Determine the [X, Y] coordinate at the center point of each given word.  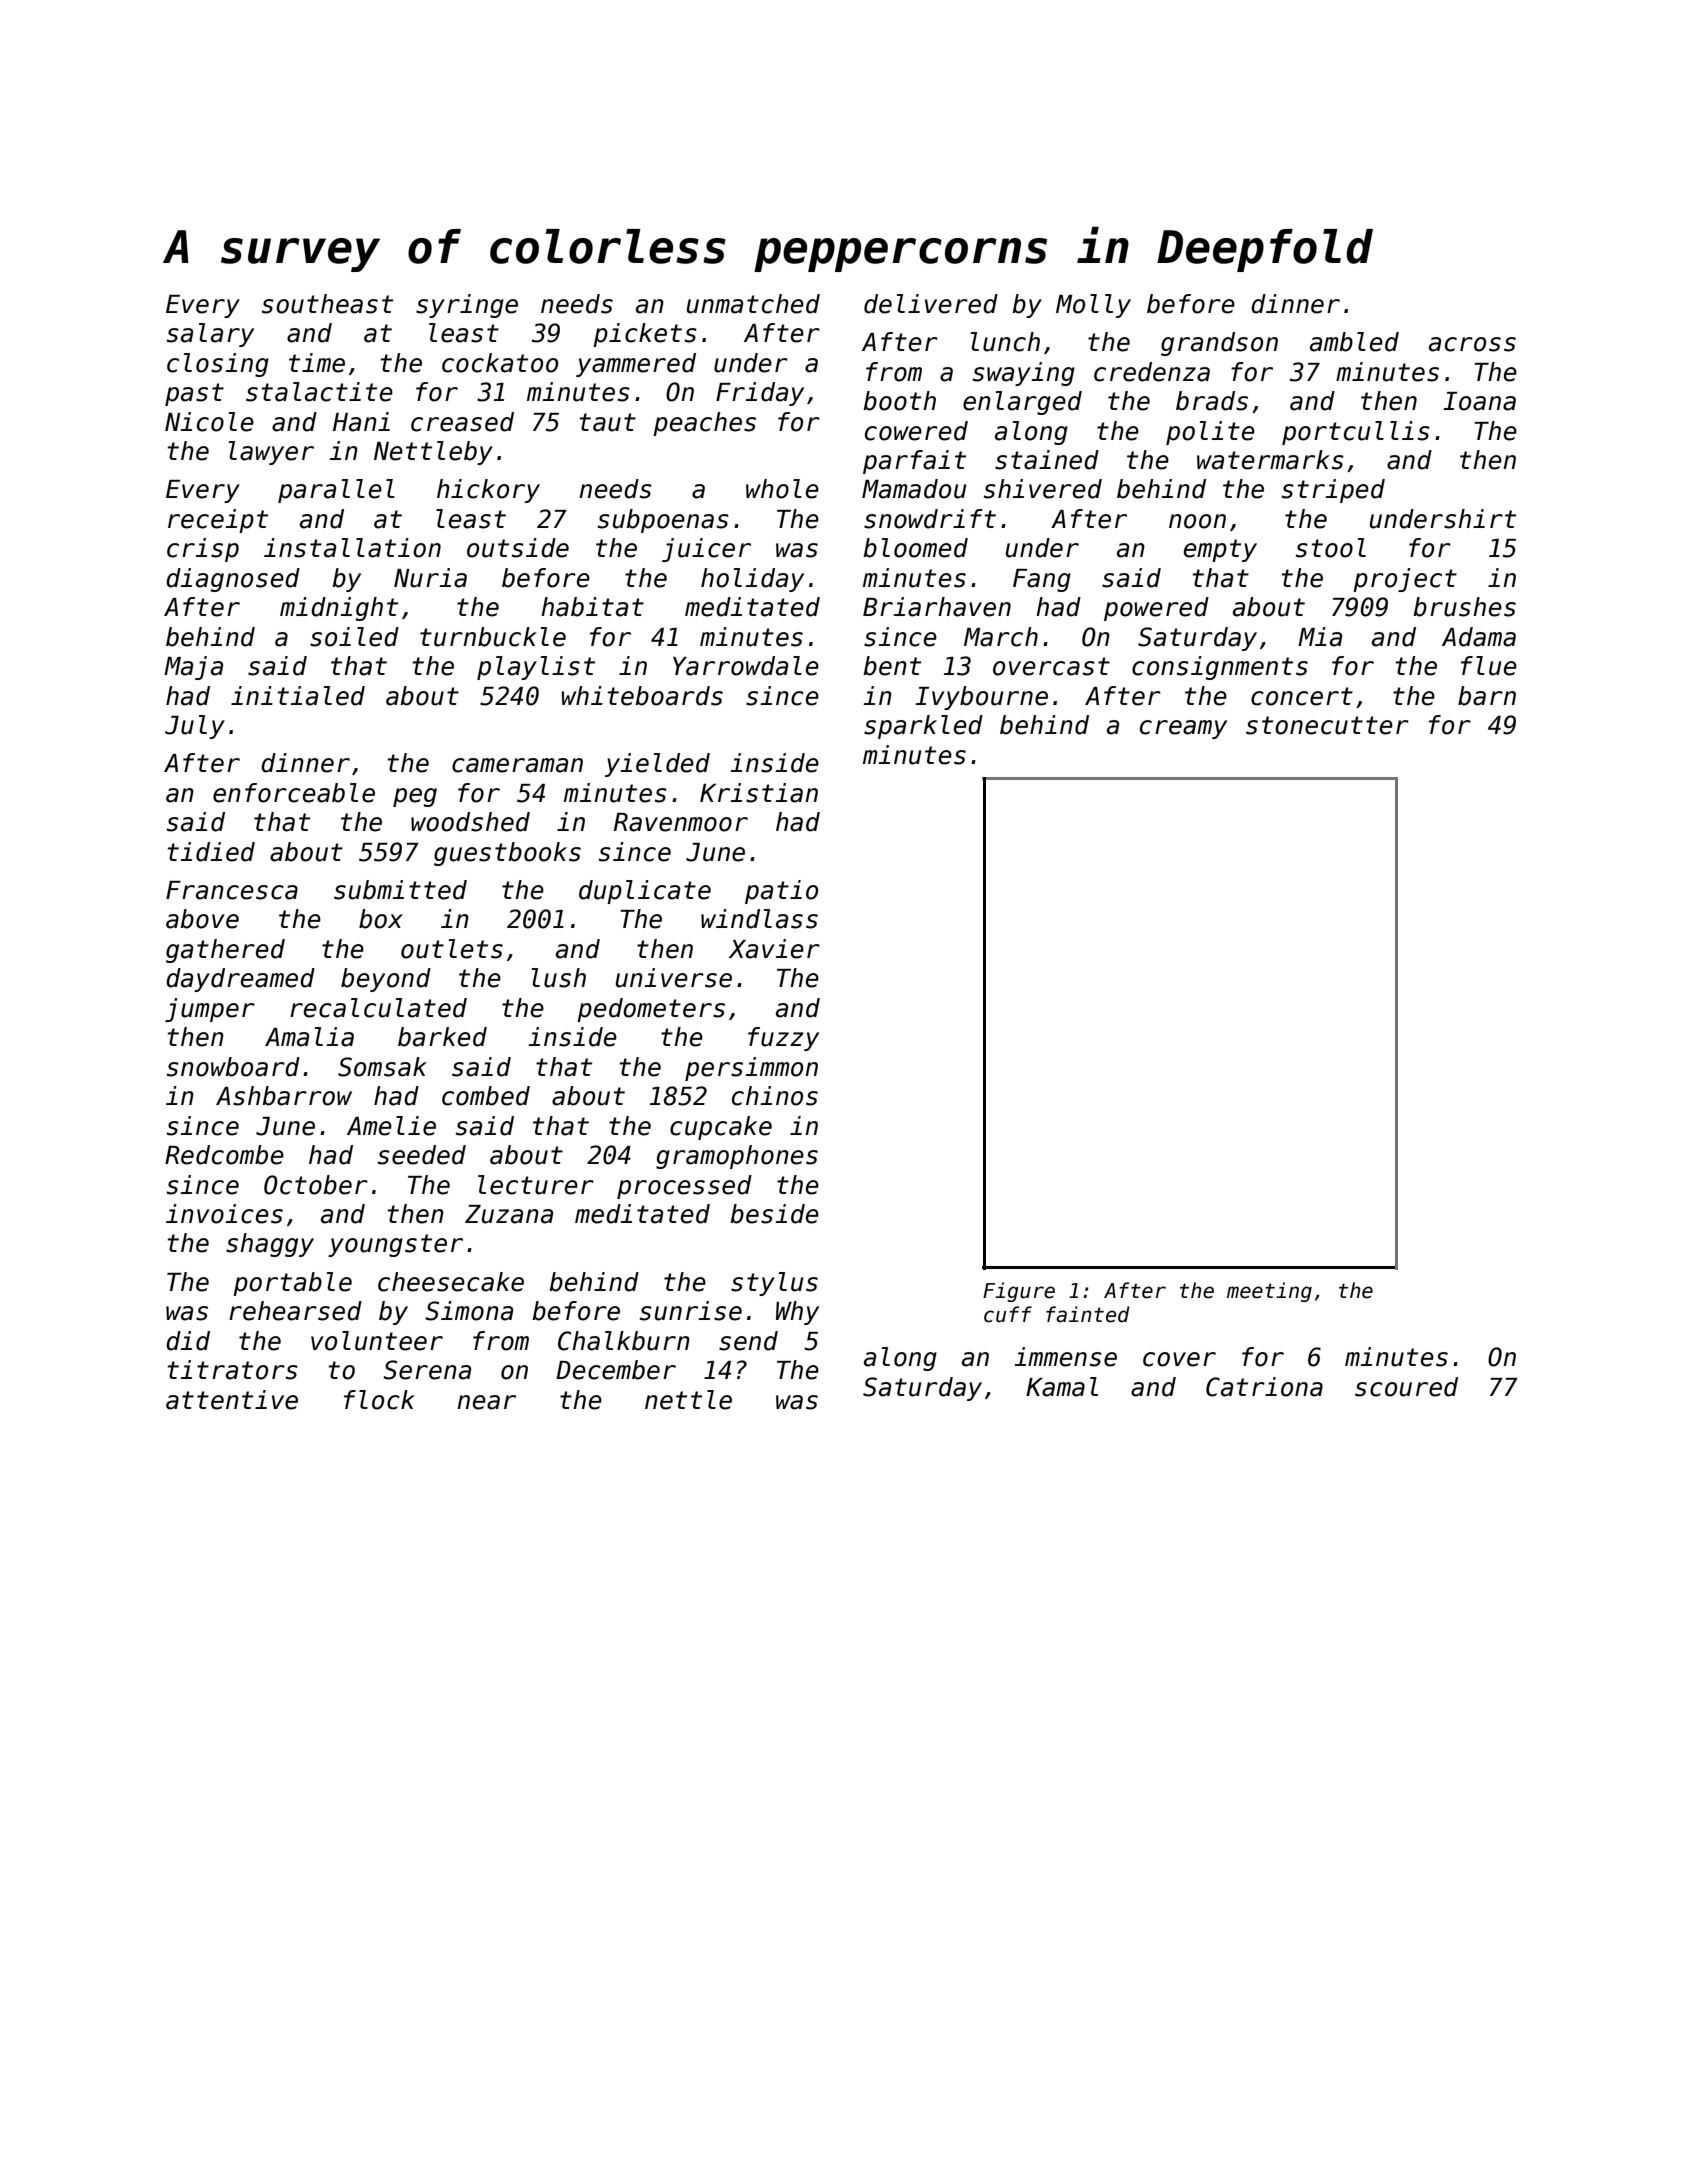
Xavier [774, 949]
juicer [706, 550]
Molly [1093, 306]
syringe [467, 306]
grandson [1219, 344]
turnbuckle [493, 637]
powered [1156, 609]
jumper [210, 1010]
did [188, 1341]
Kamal [1062, 1387]
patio [781, 892]
